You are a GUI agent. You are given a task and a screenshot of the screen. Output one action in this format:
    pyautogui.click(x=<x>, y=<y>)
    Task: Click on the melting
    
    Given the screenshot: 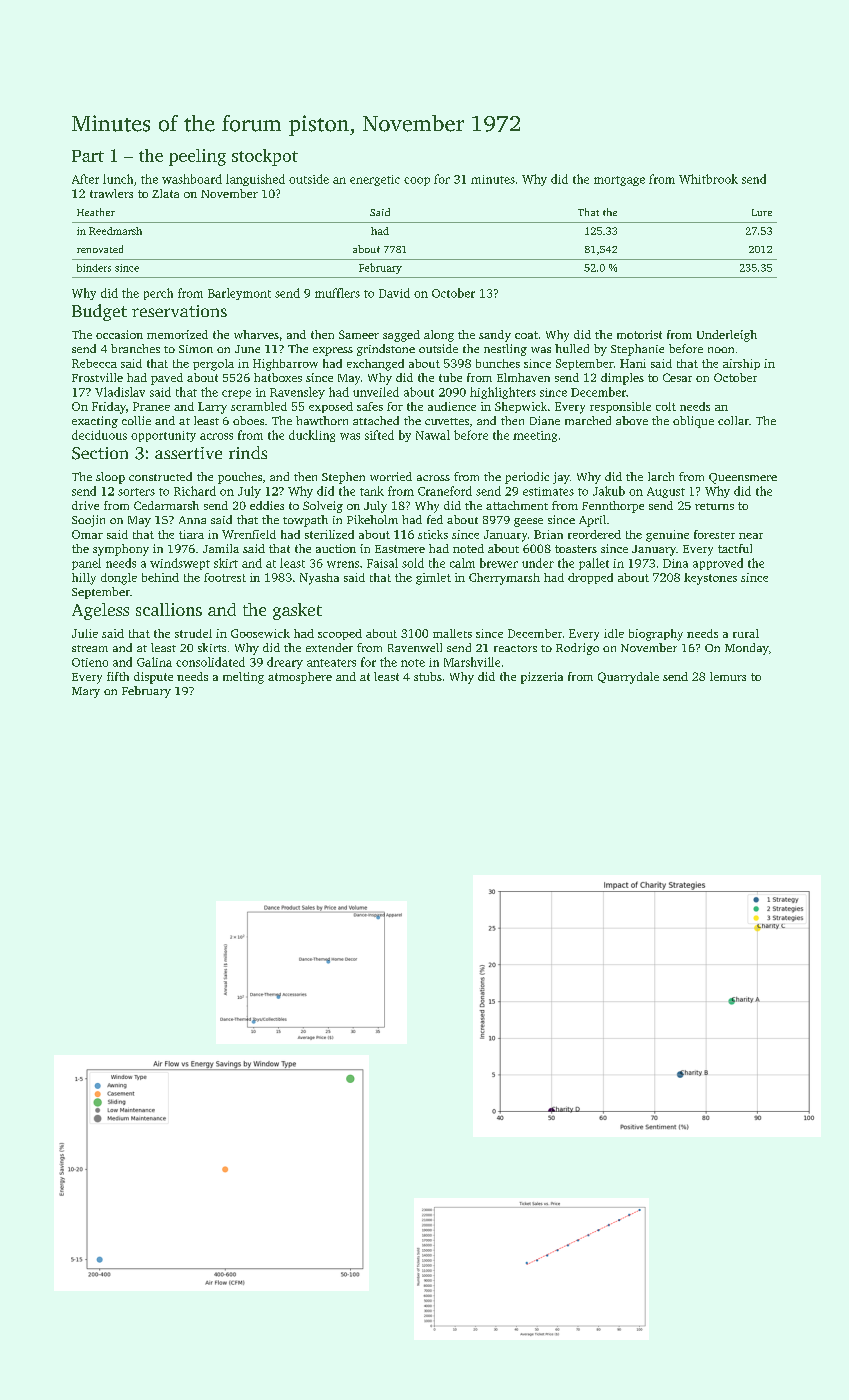 What is the action you would take?
    pyautogui.click(x=243, y=678)
